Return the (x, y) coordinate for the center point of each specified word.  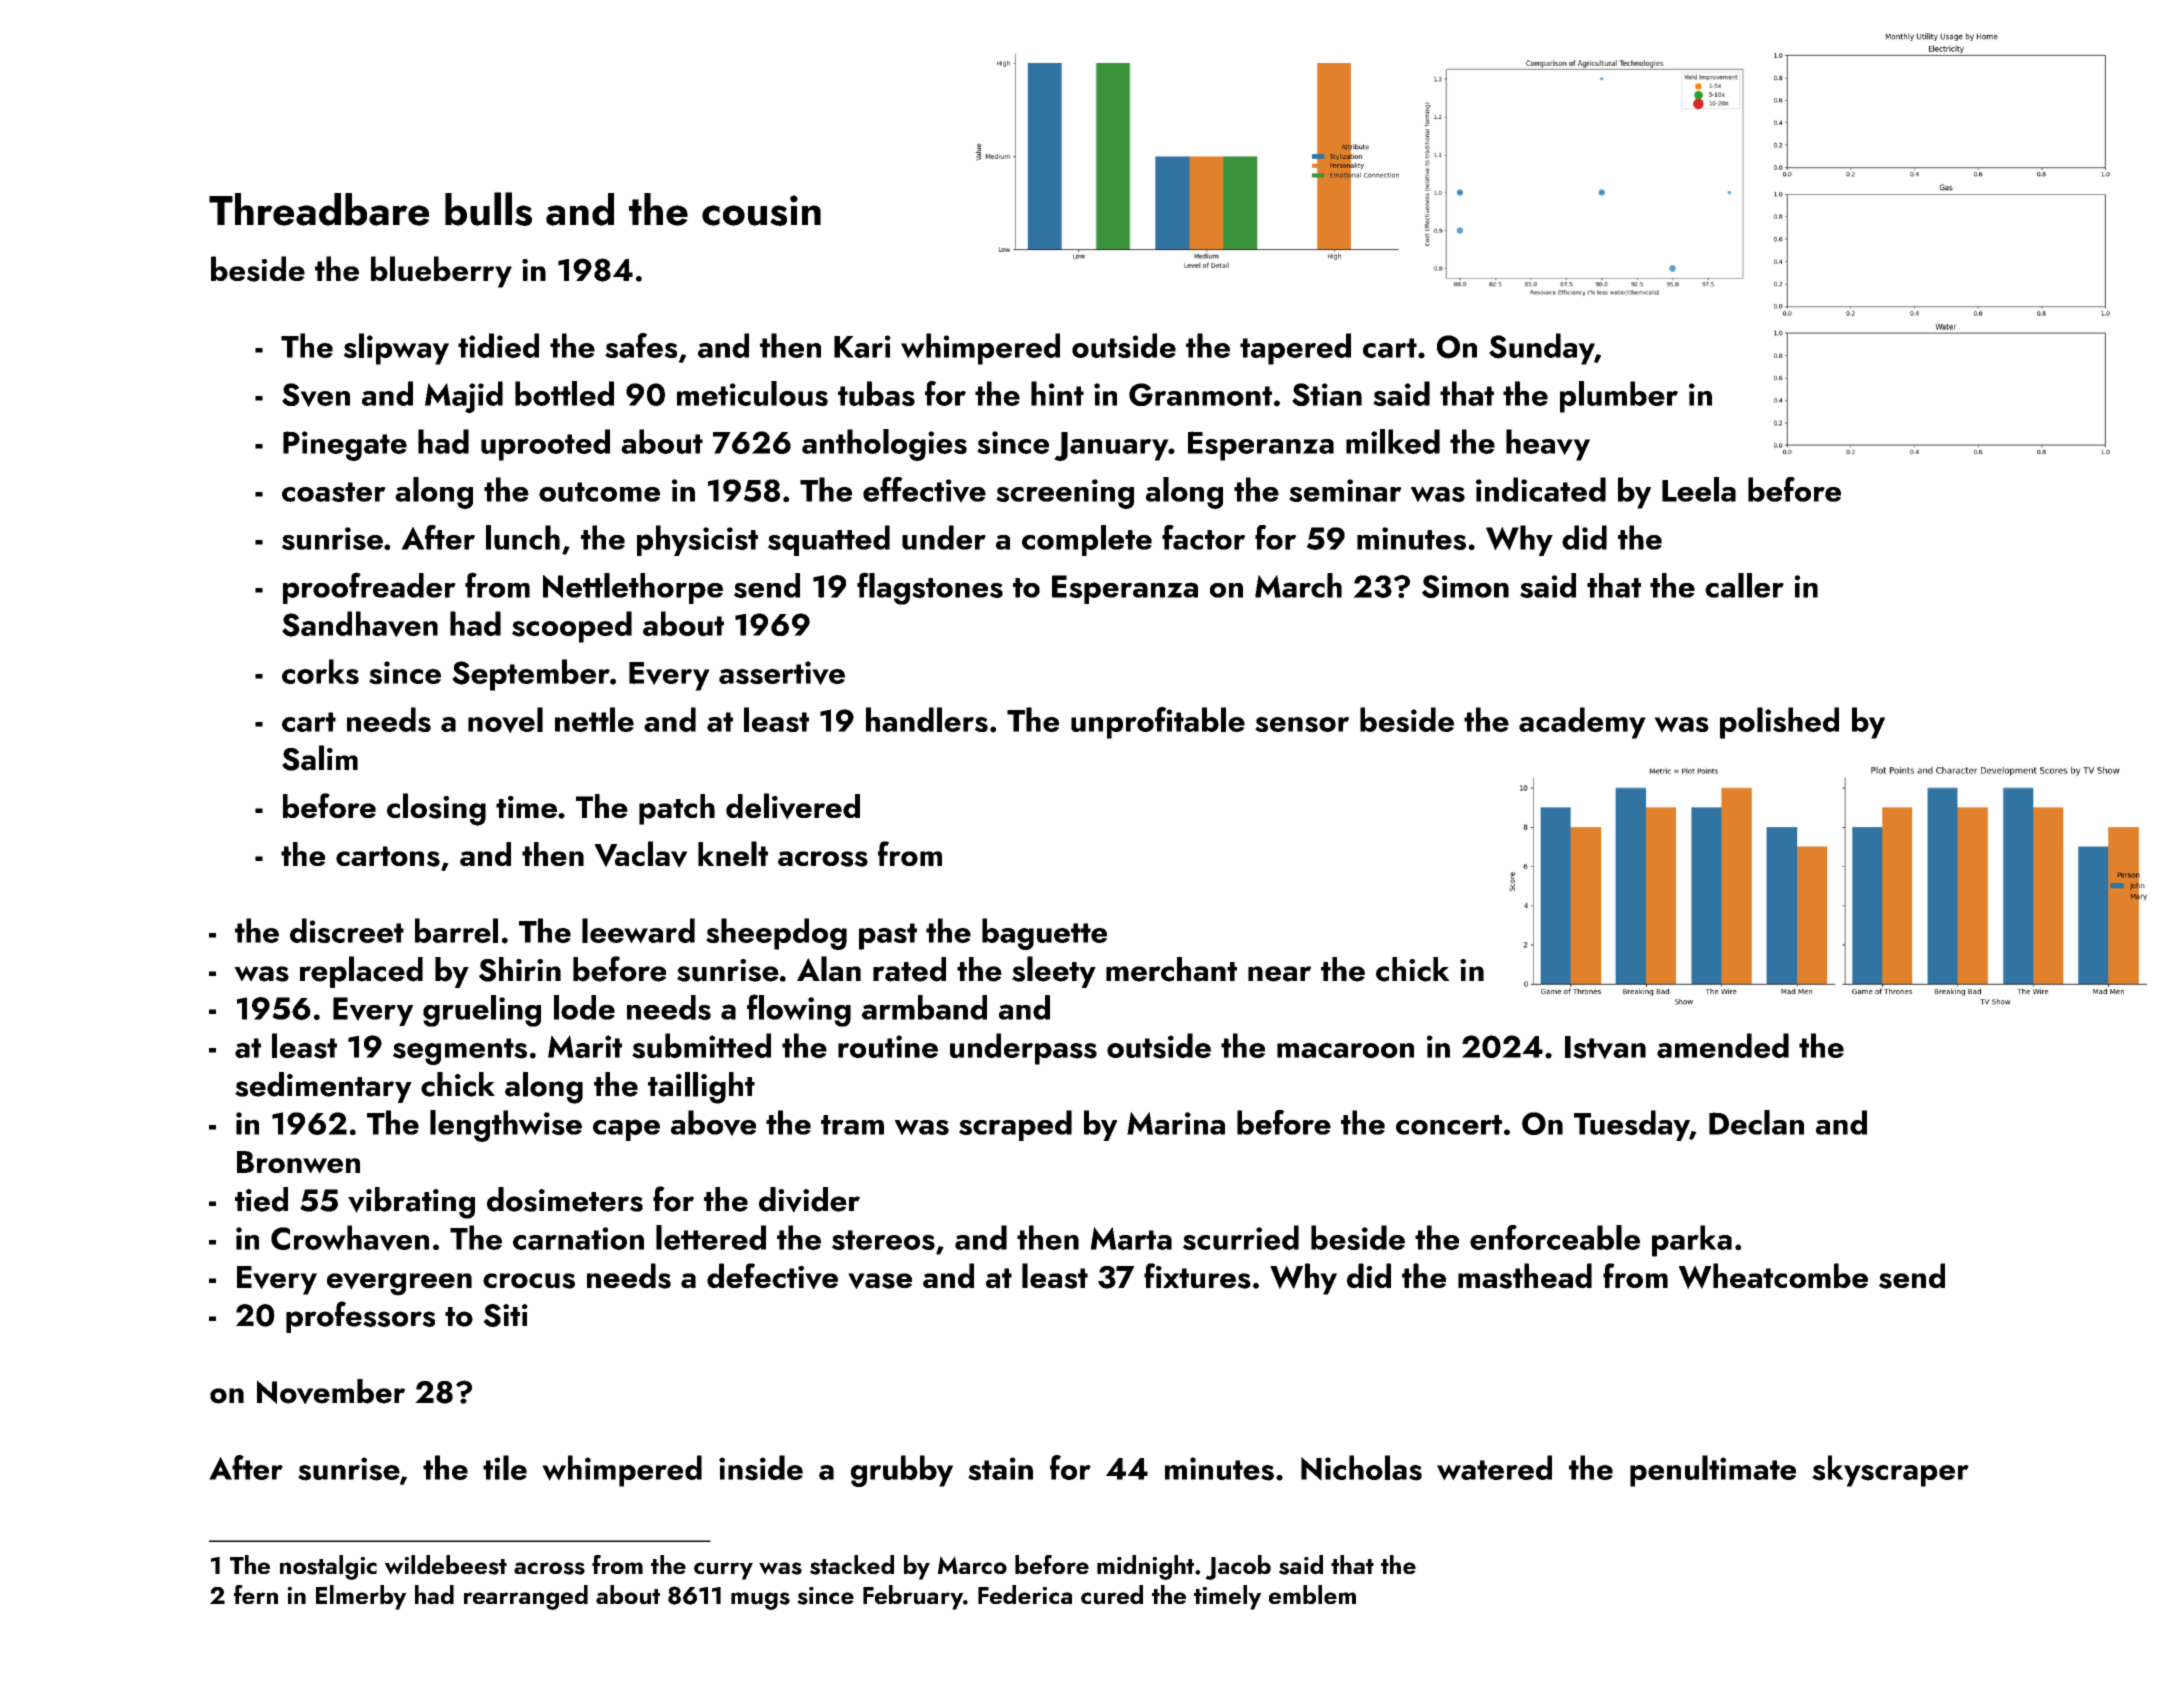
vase (880, 1281)
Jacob (1238, 1567)
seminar (1345, 490)
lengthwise (506, 1126)
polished (1779, 723)
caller (1744, 585)
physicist (697, 540)
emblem (1312, 1594)
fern (256, 1594)
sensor (1302, 724)
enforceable (1555, 1237)
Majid (464, 397)
